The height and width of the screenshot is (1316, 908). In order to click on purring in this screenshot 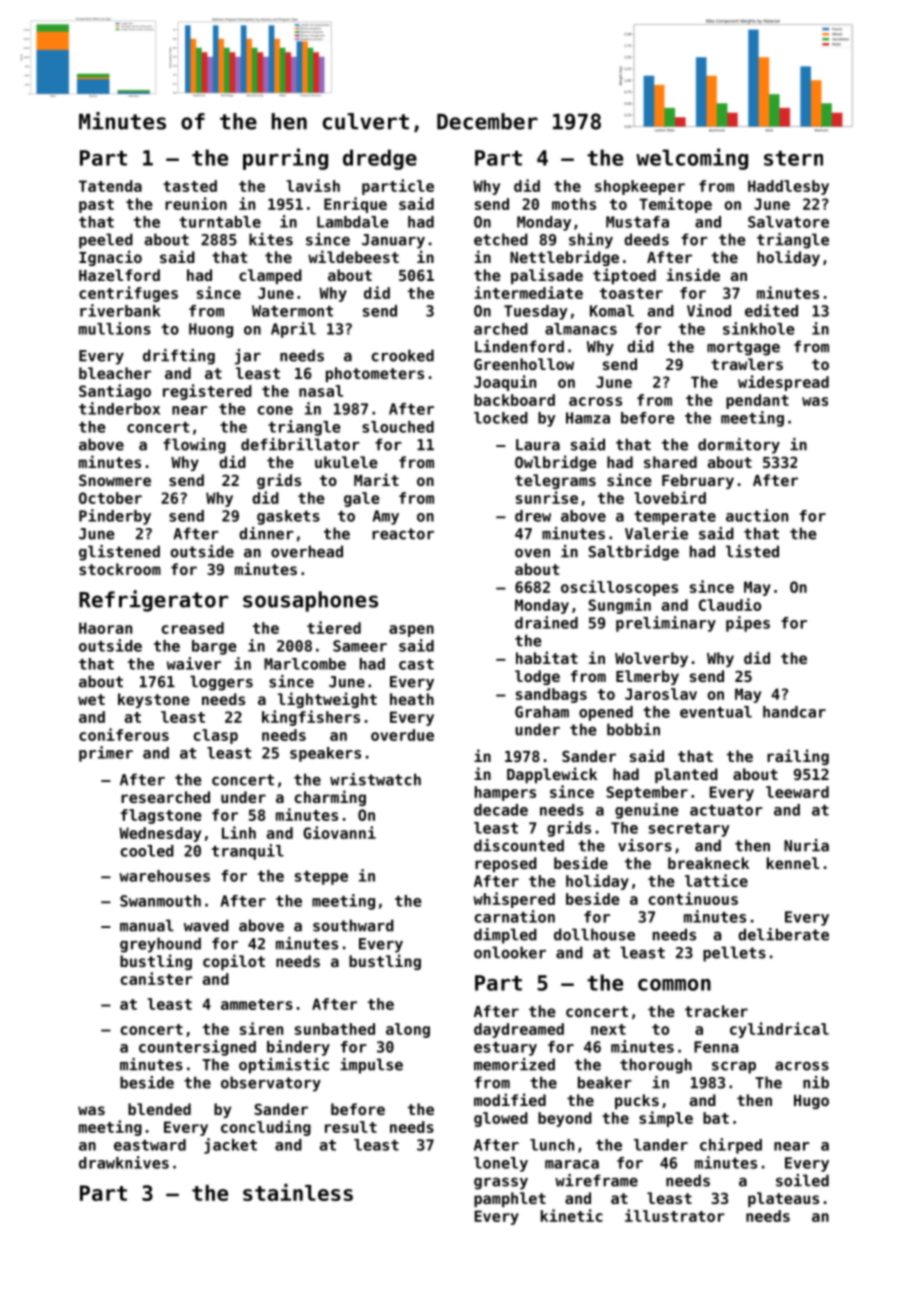, I will do `click(285, 159)`.
